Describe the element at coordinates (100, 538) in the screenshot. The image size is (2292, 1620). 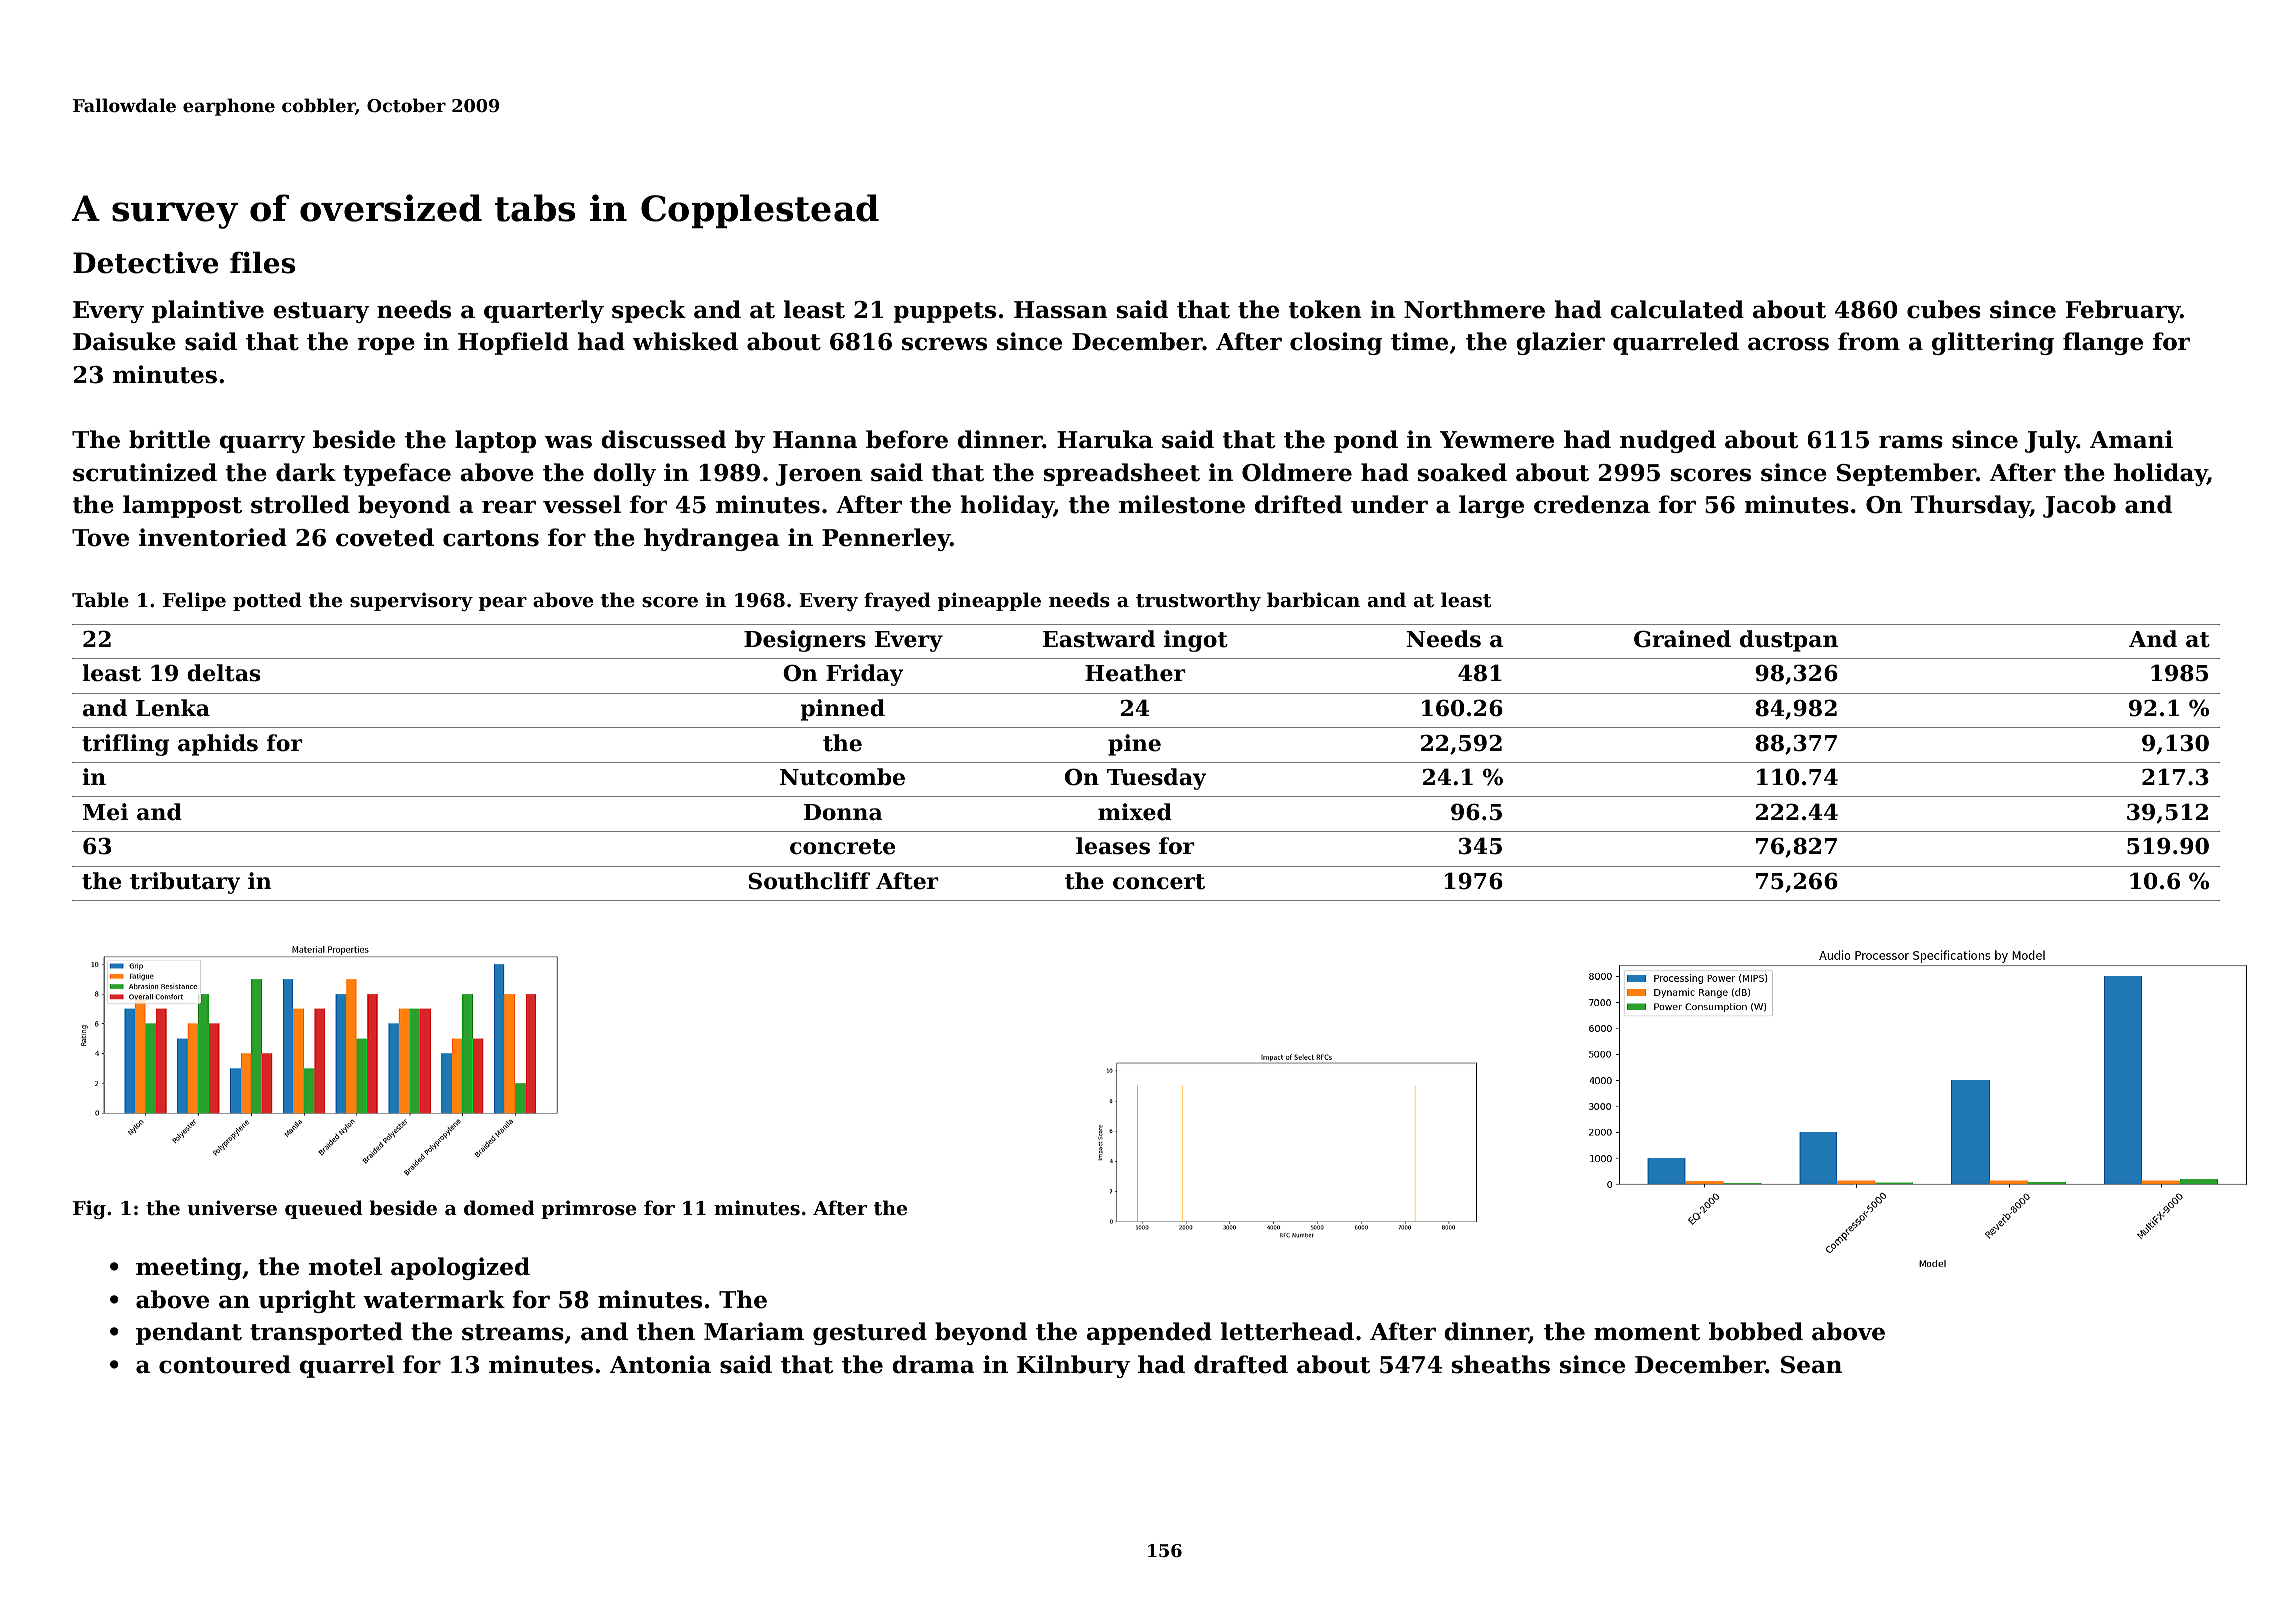
I see `Tove` at that location.
